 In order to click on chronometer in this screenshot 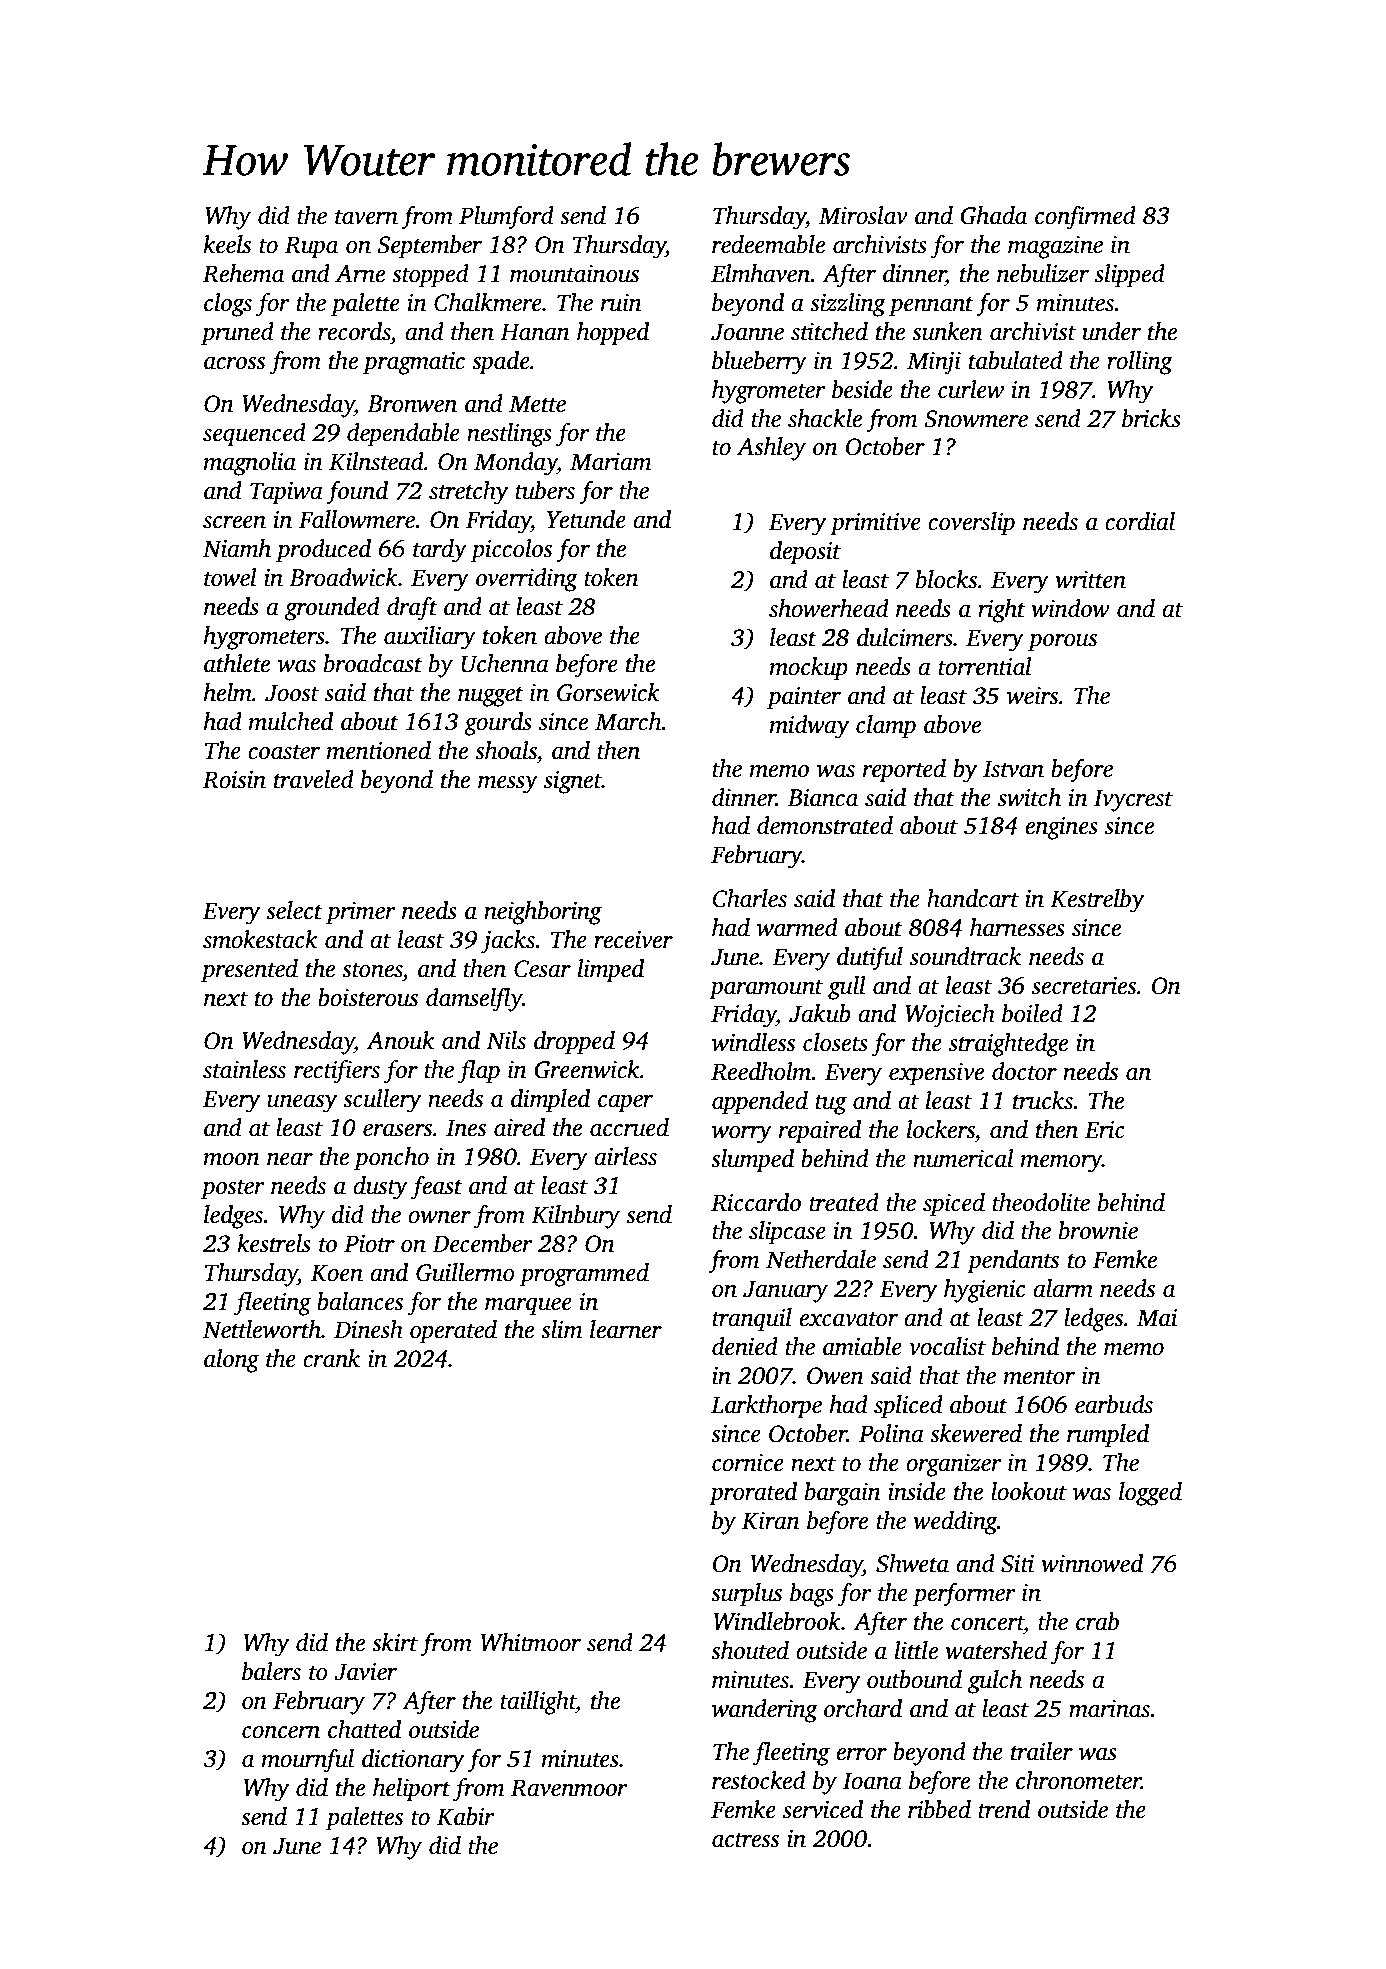, I will do `click(1078, 1780)`.
